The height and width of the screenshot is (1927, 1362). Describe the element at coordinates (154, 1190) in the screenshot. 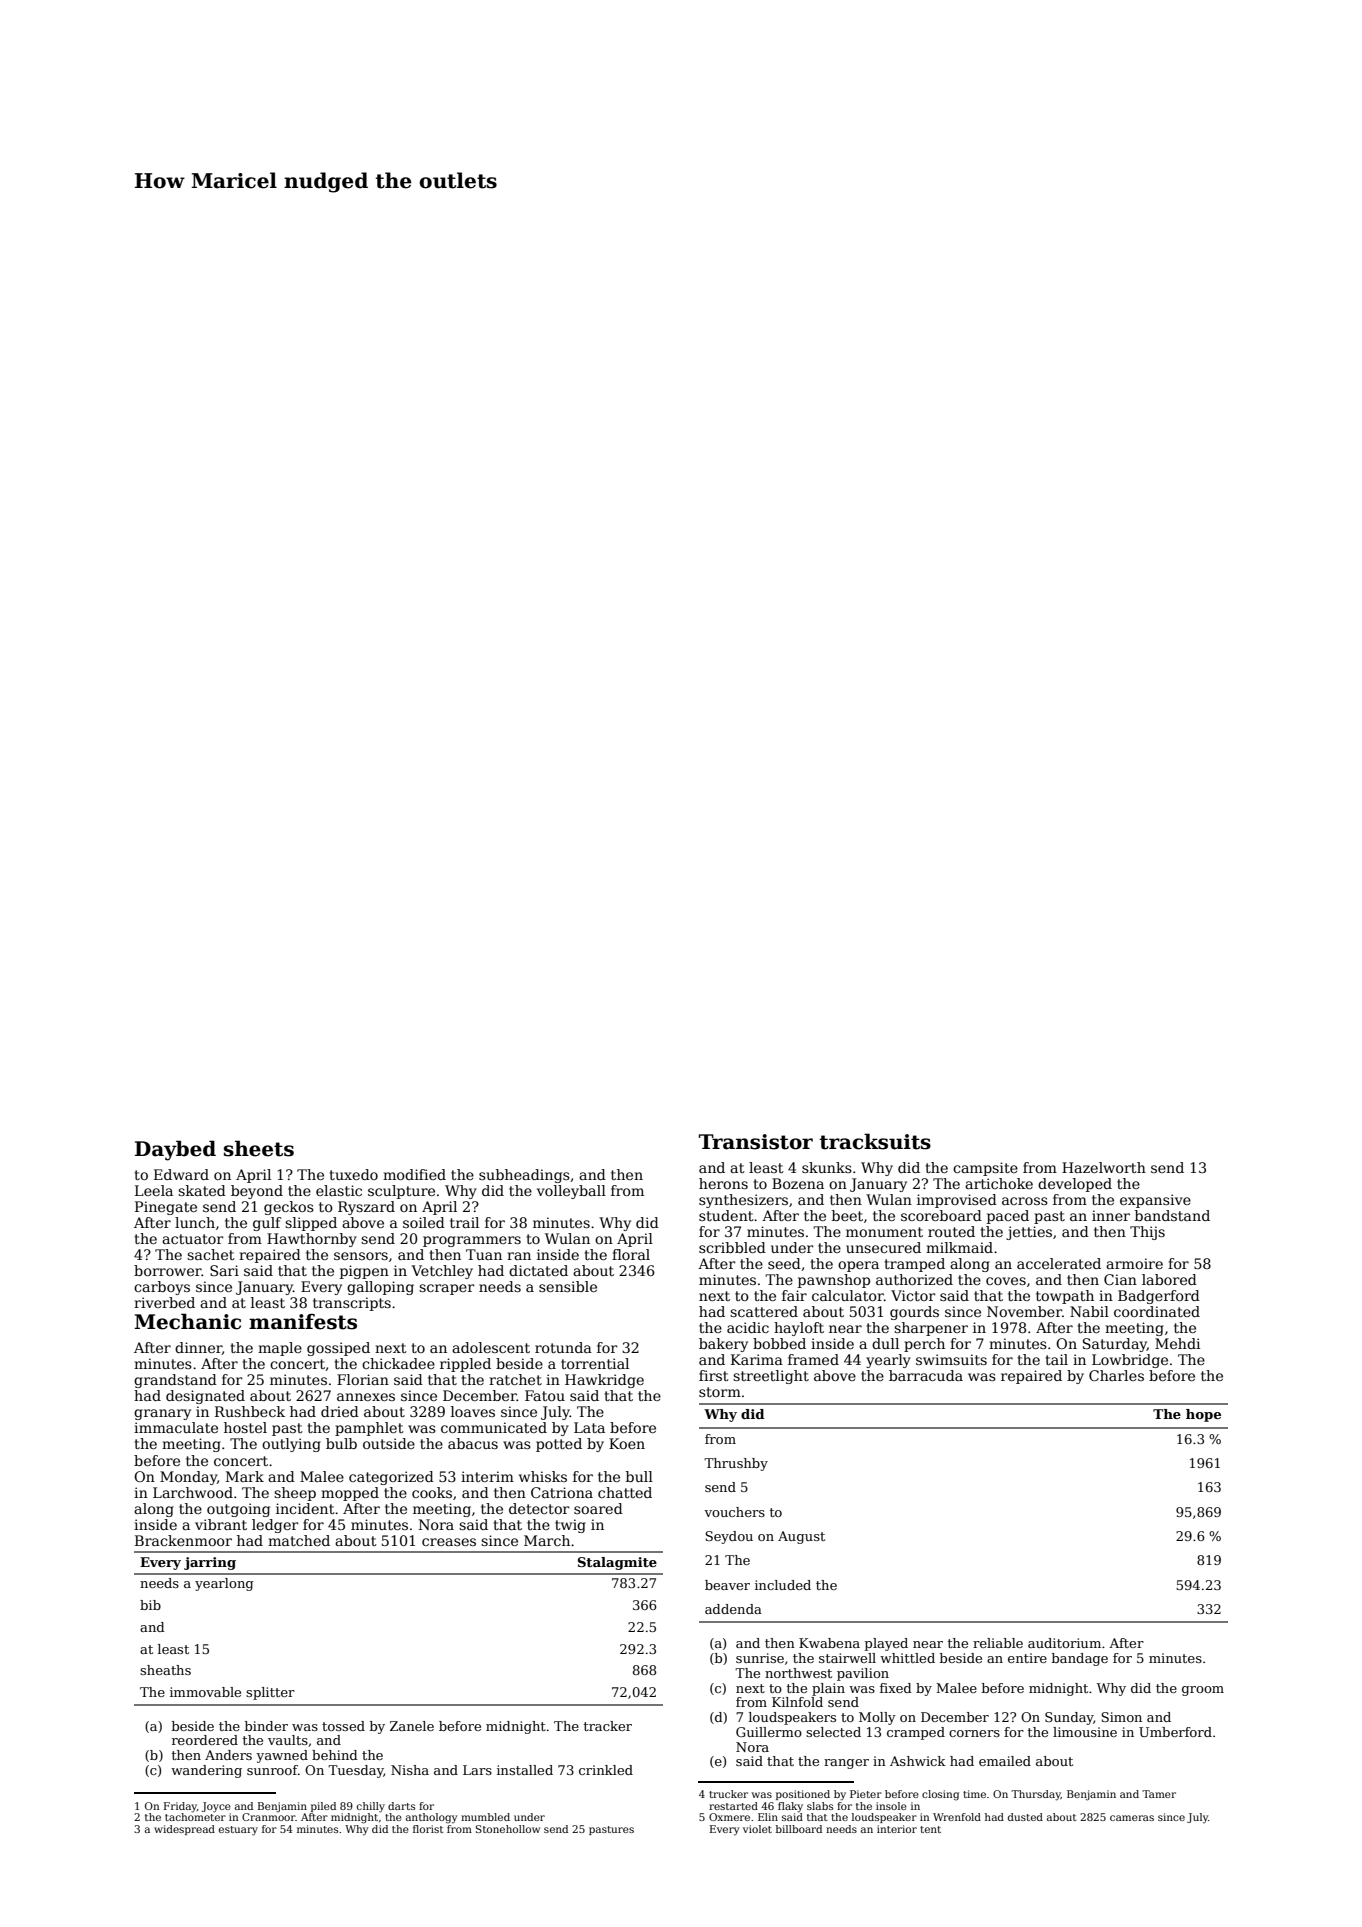

I see `Leela` at that location.
